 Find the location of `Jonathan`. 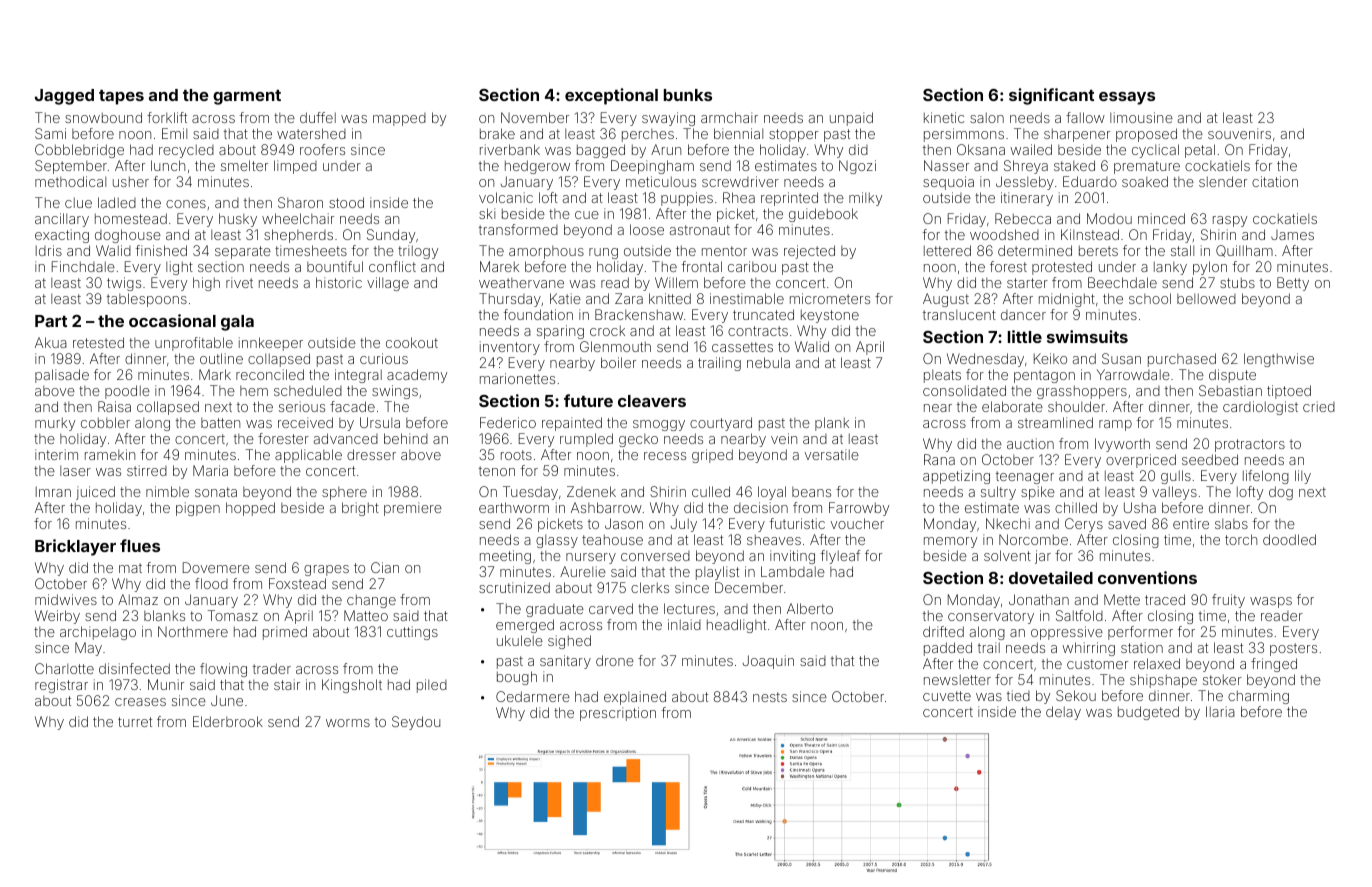

Jonathan is located at coordinates (1039, 599).
